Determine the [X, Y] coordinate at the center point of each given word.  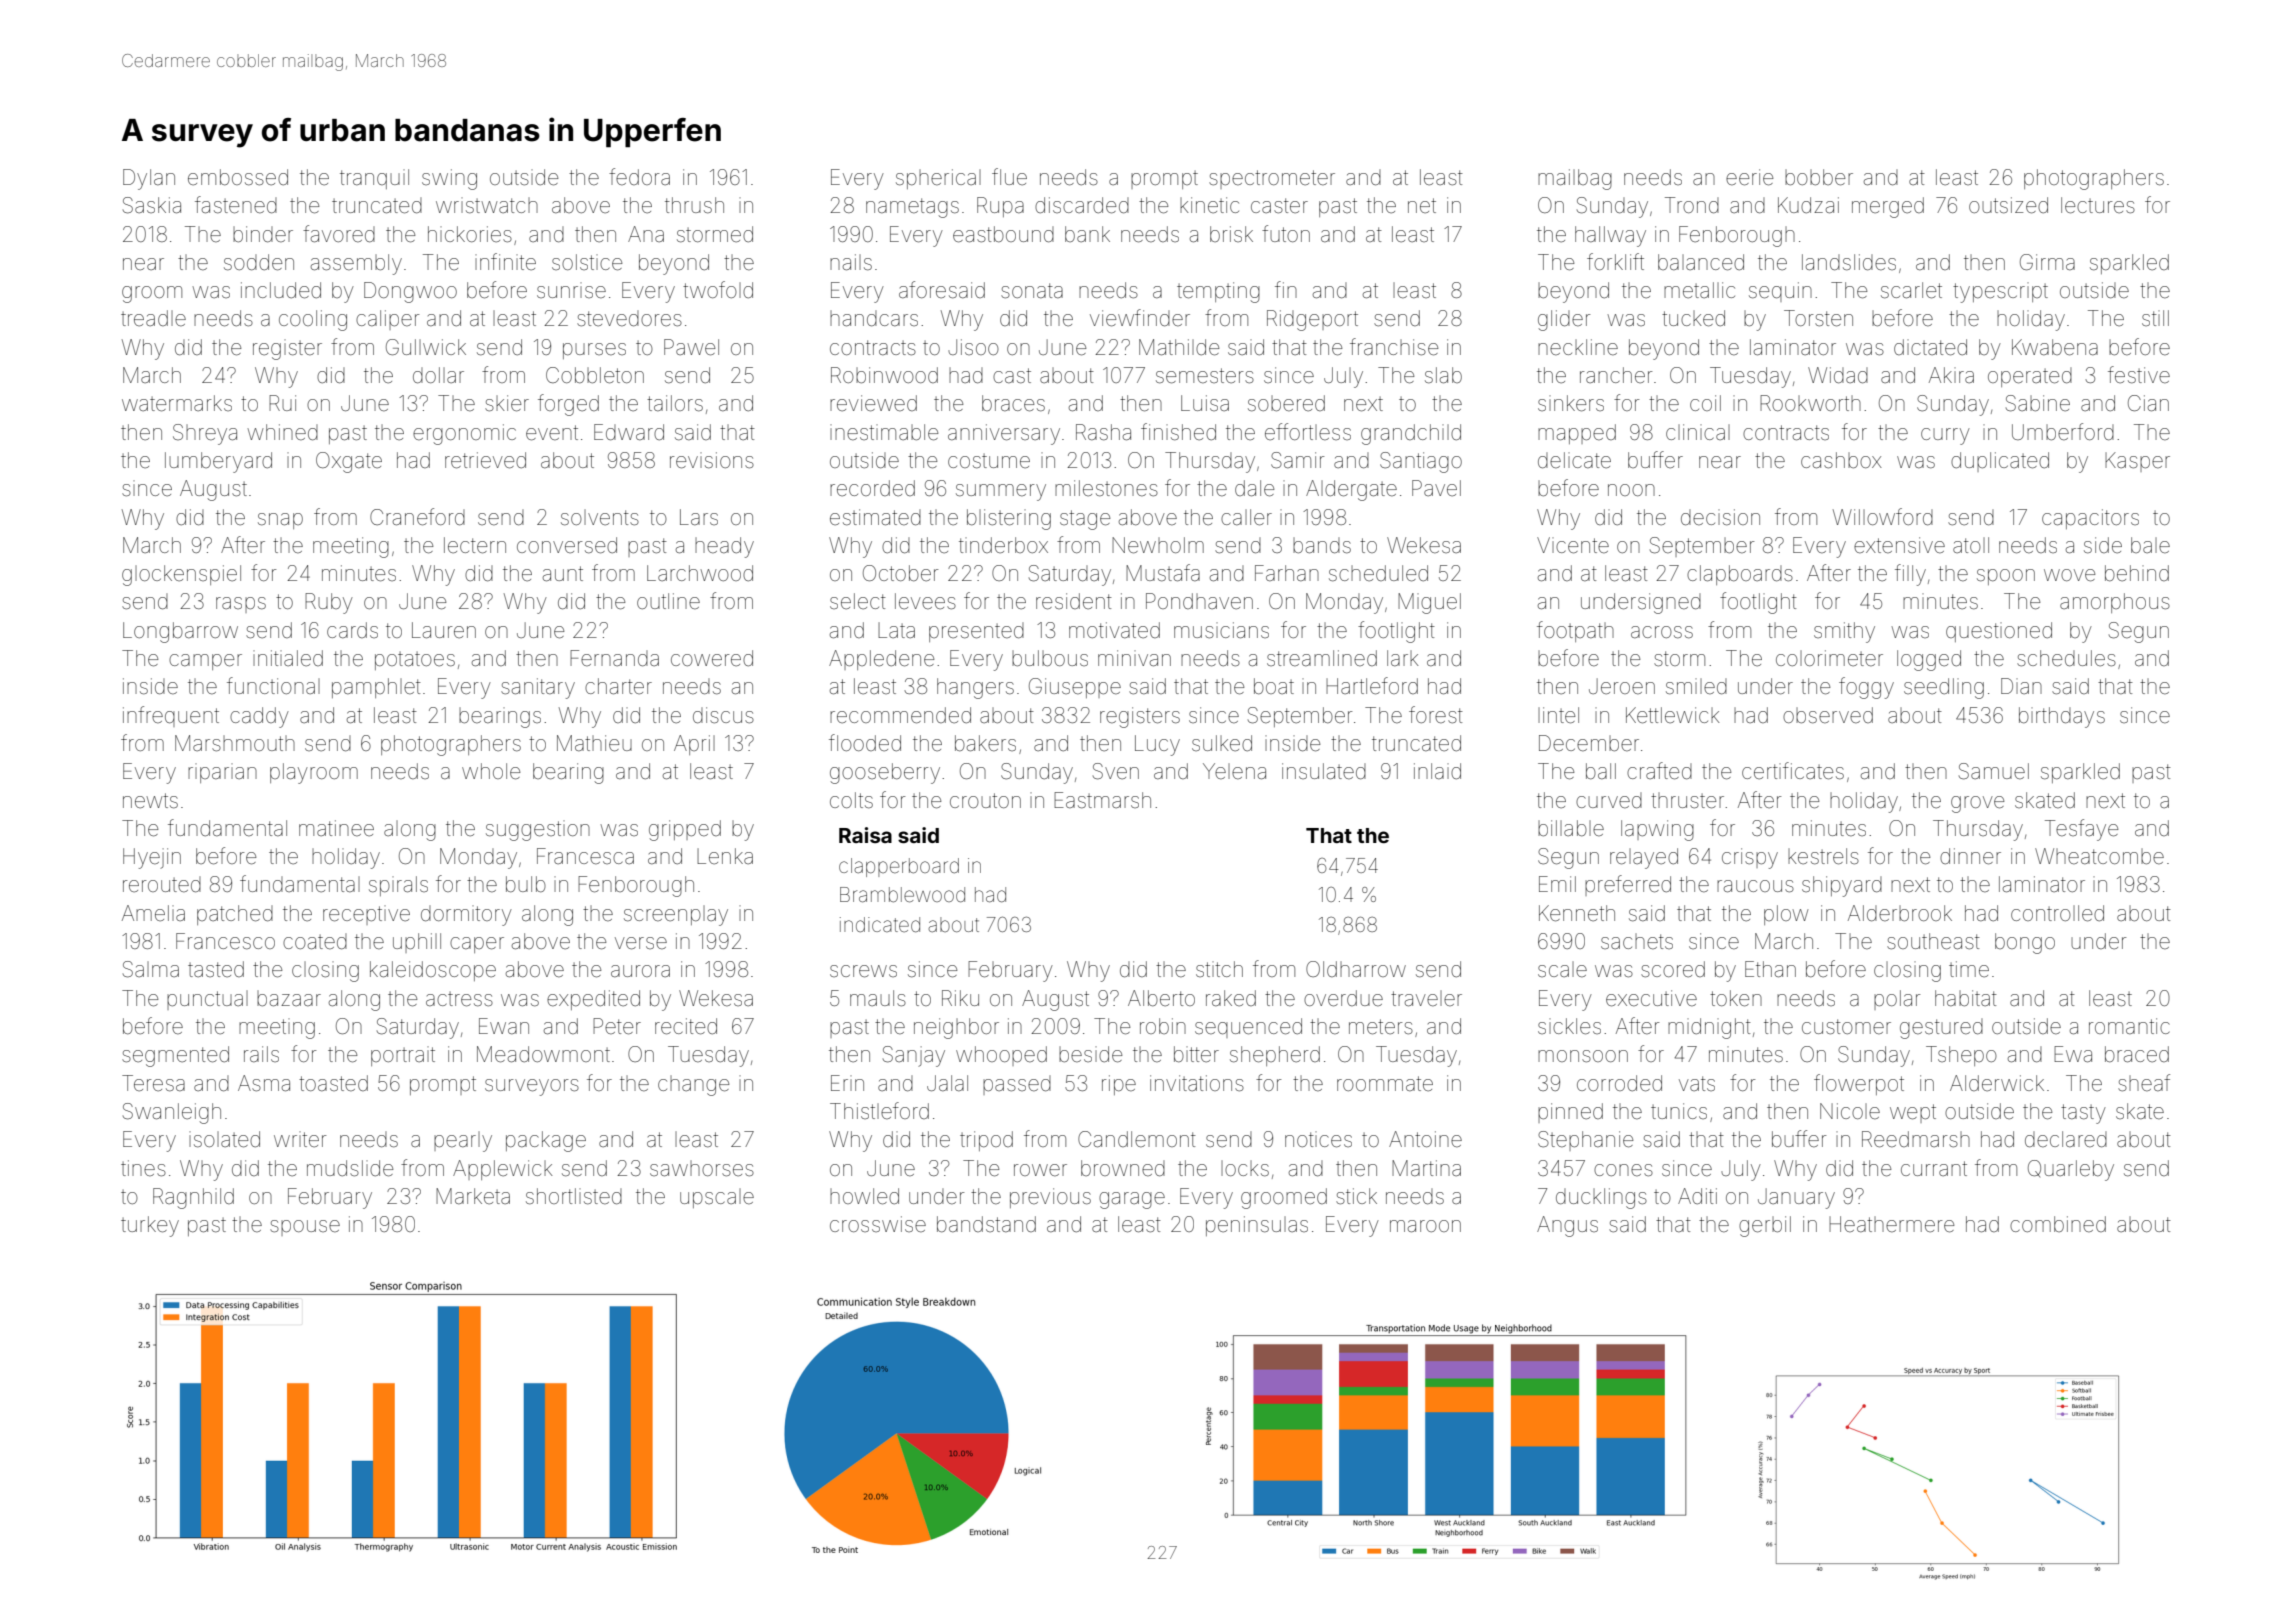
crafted [1659, 771]
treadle [153, 318]
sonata [1032, 290]
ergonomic [464, 434]
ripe [1119, 1085]
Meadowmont [543, 1054]
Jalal [947, 1083]
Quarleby [2071, 1170]
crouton [985, 800]
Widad [1838, 375]
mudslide [350, 1168]
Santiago [1421, 462]
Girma [2047, 262]
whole [491, 771]
